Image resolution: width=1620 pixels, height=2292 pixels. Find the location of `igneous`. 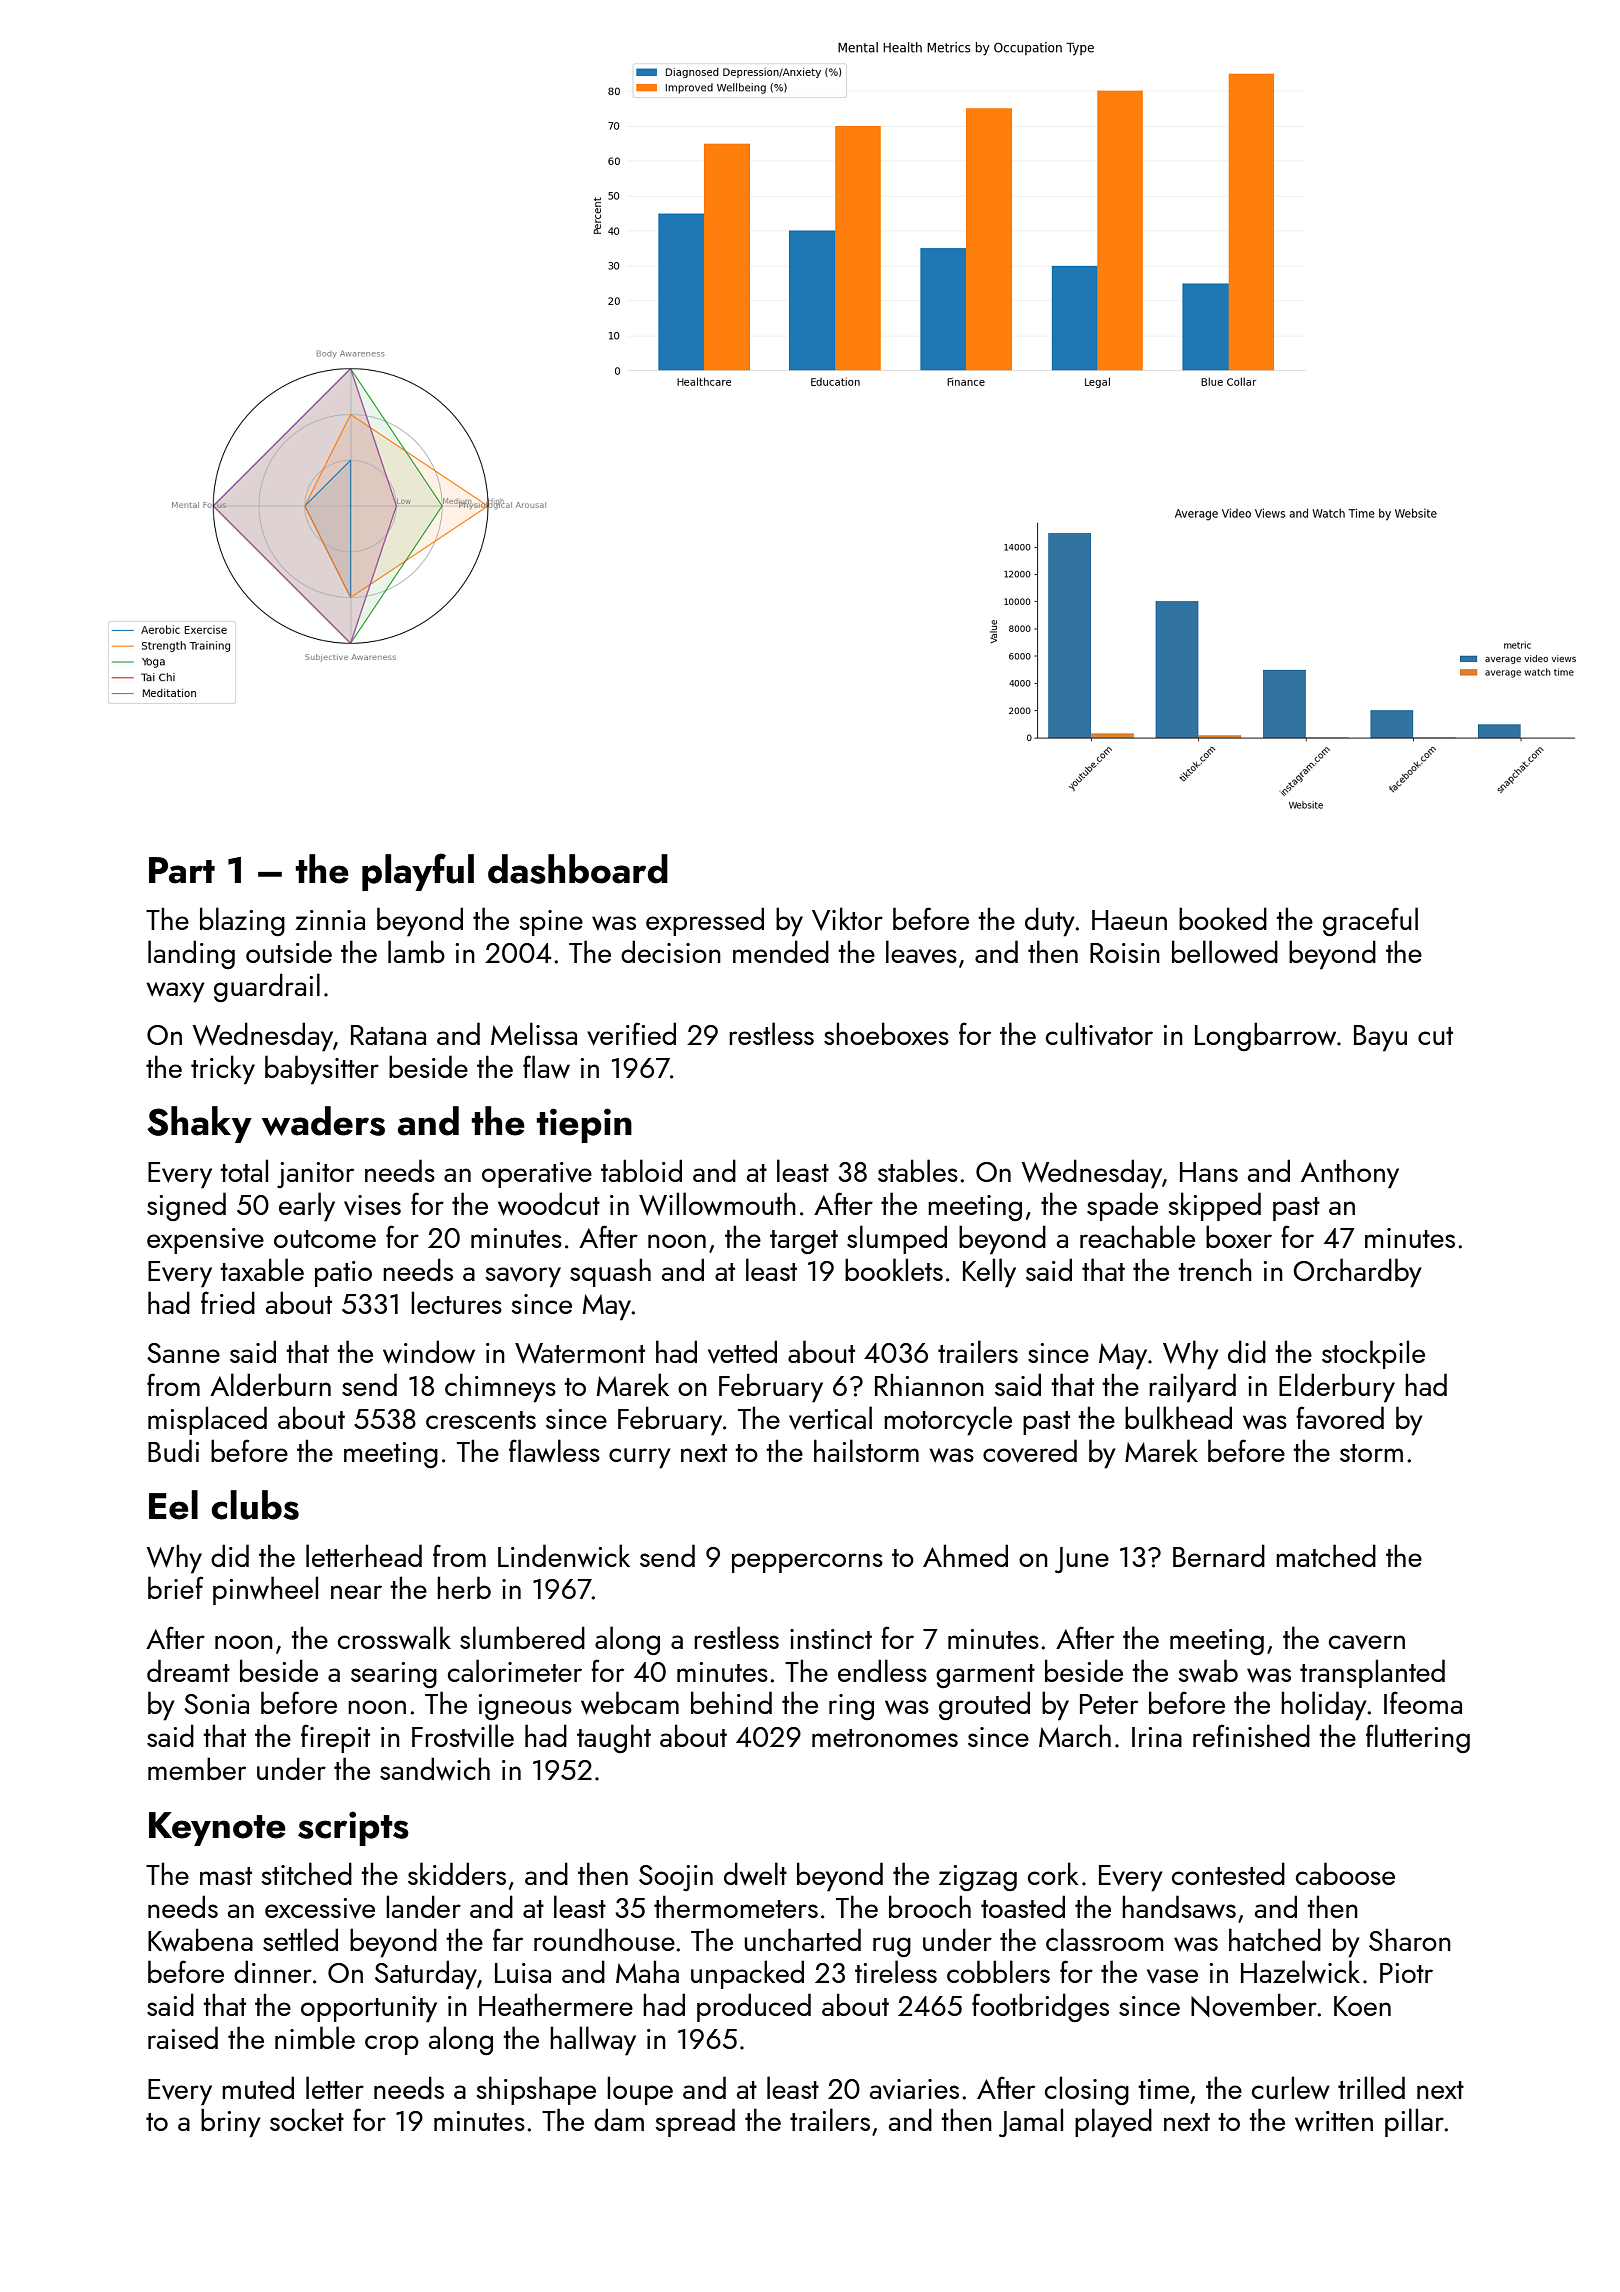

igneous is located at coordinates (525, 1707).
